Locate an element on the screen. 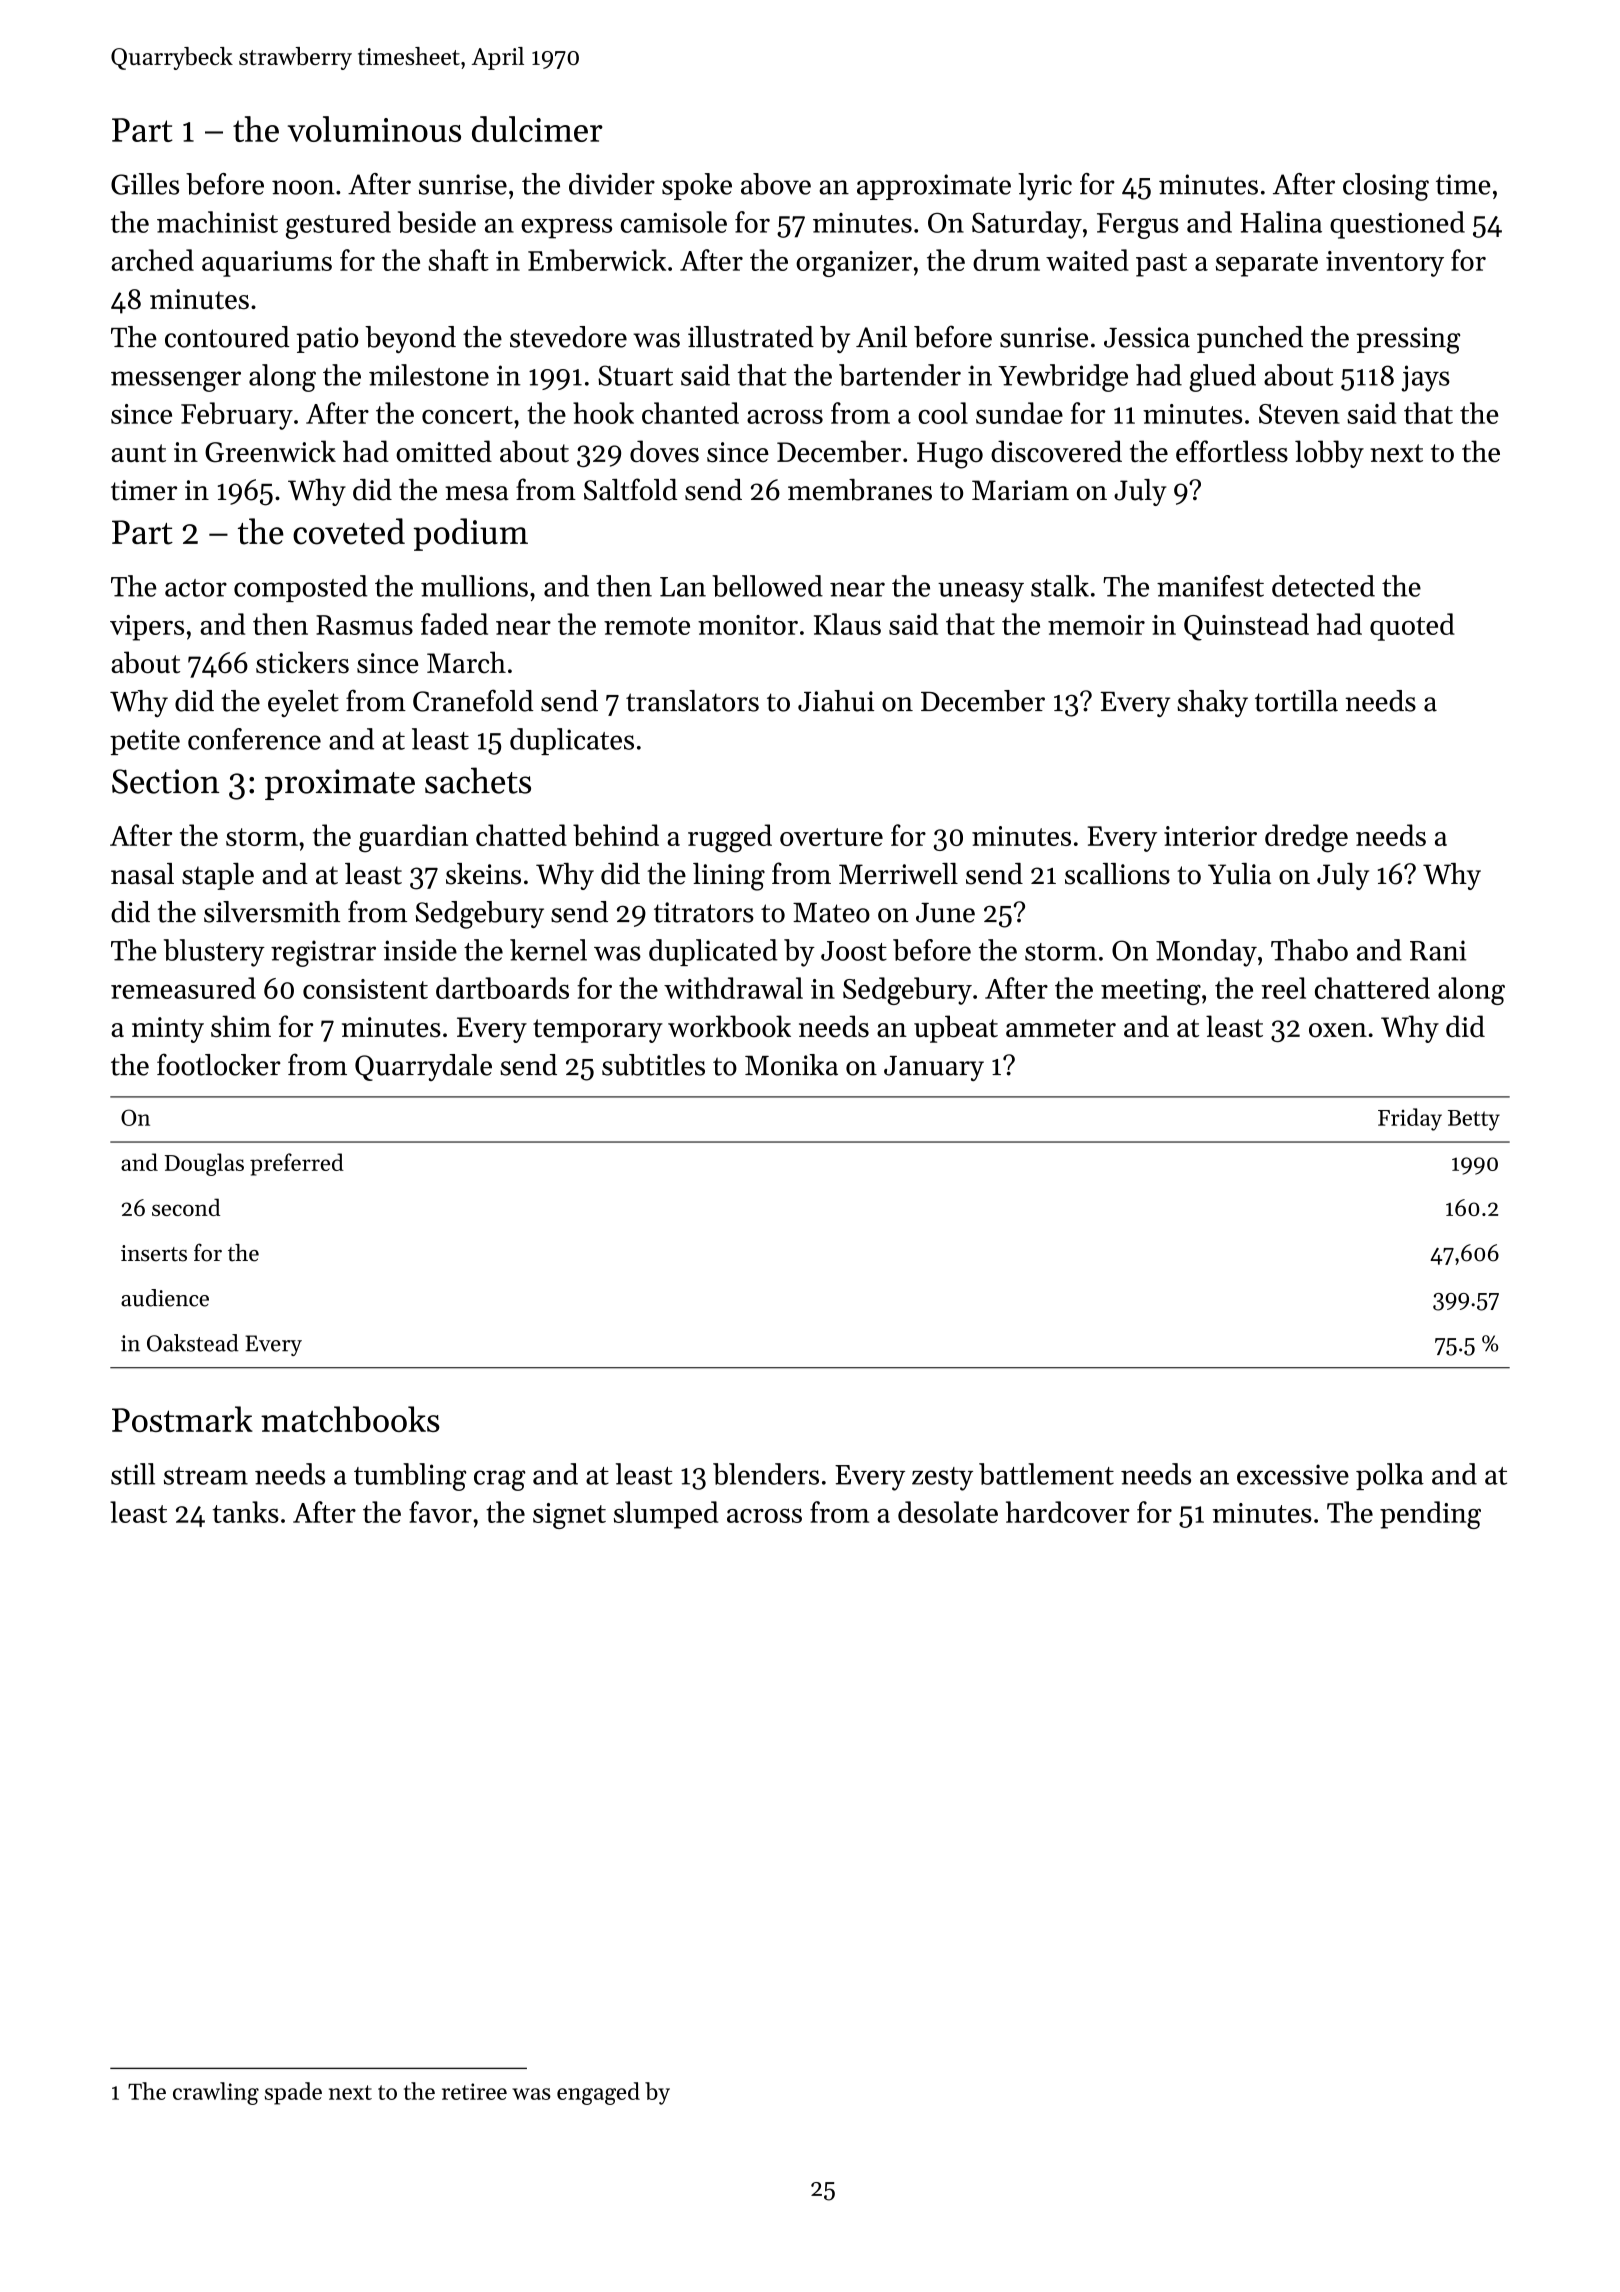  desolate is located at coordinates (948, 1512).
